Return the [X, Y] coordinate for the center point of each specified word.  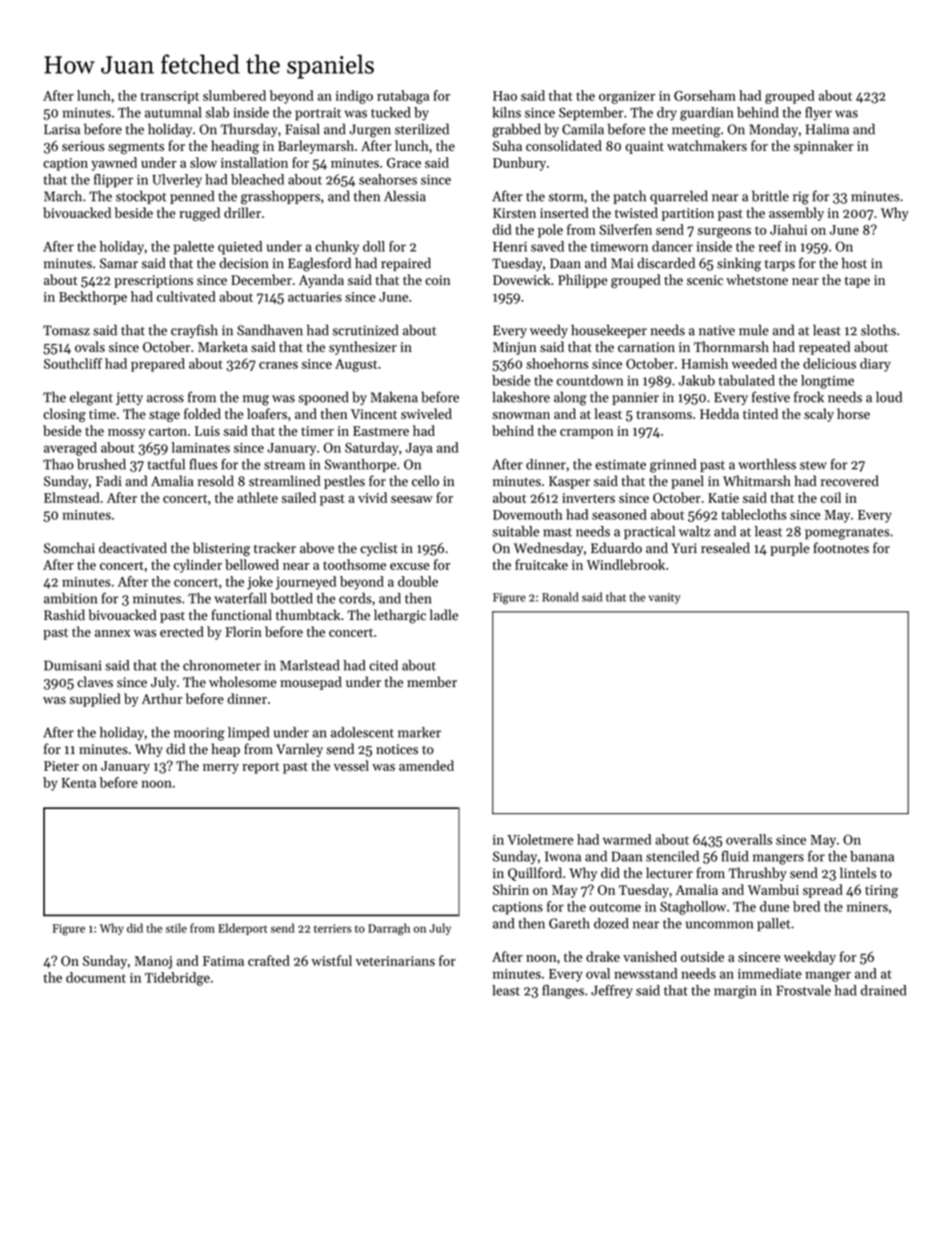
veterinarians [395, 961]
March [63, 196]
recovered [850, 481]
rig [801, 198]
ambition [70, 598]
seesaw [412, 499]
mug [256, 400]
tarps [780, 265]
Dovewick [521, 279]
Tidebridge [177, 979]
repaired [406, 264]
